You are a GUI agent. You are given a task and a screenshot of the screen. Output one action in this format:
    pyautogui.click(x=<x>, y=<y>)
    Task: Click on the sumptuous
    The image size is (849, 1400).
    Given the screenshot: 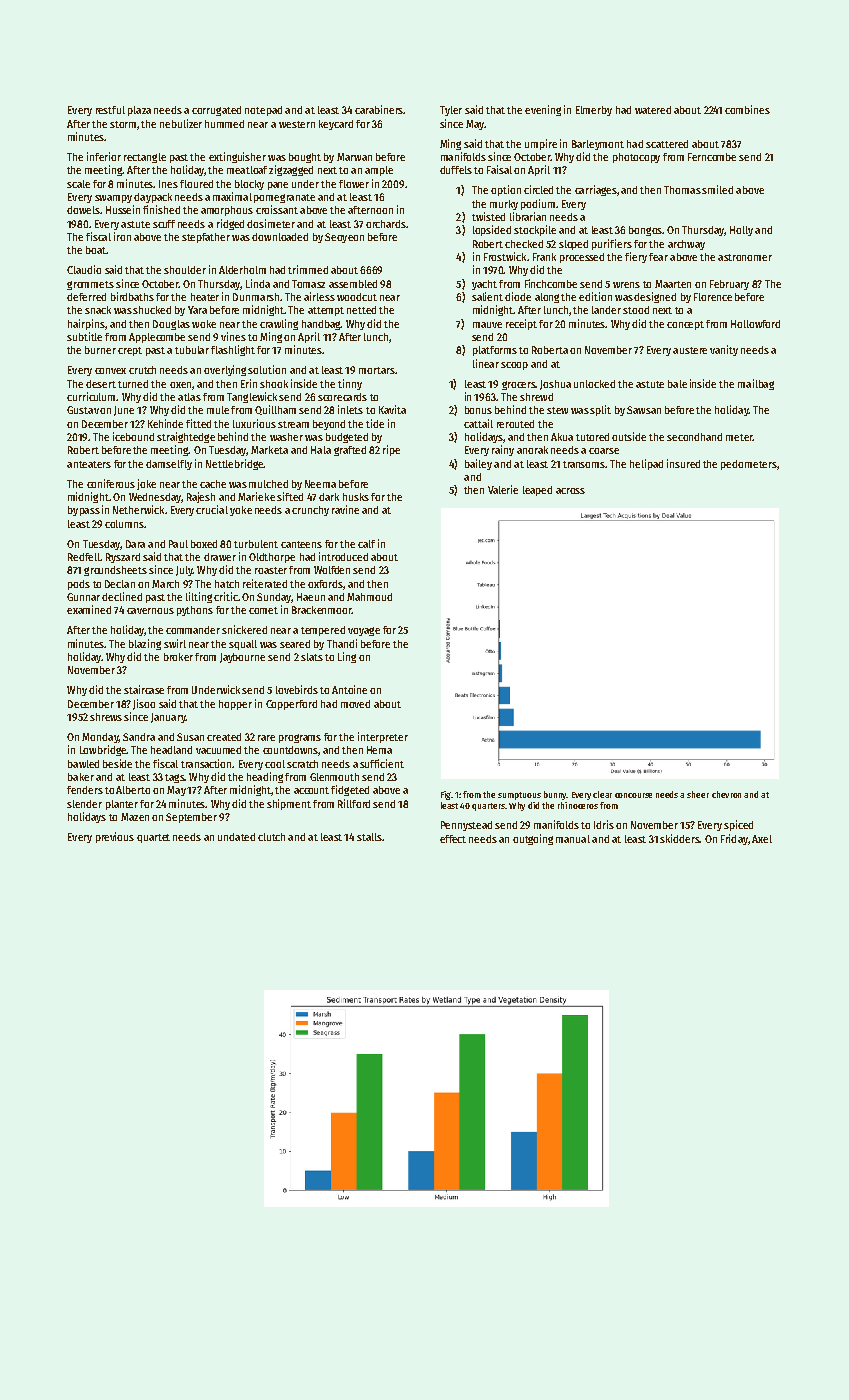 What is the action you would take?
    pyautogui.click(x=519, y=796)
